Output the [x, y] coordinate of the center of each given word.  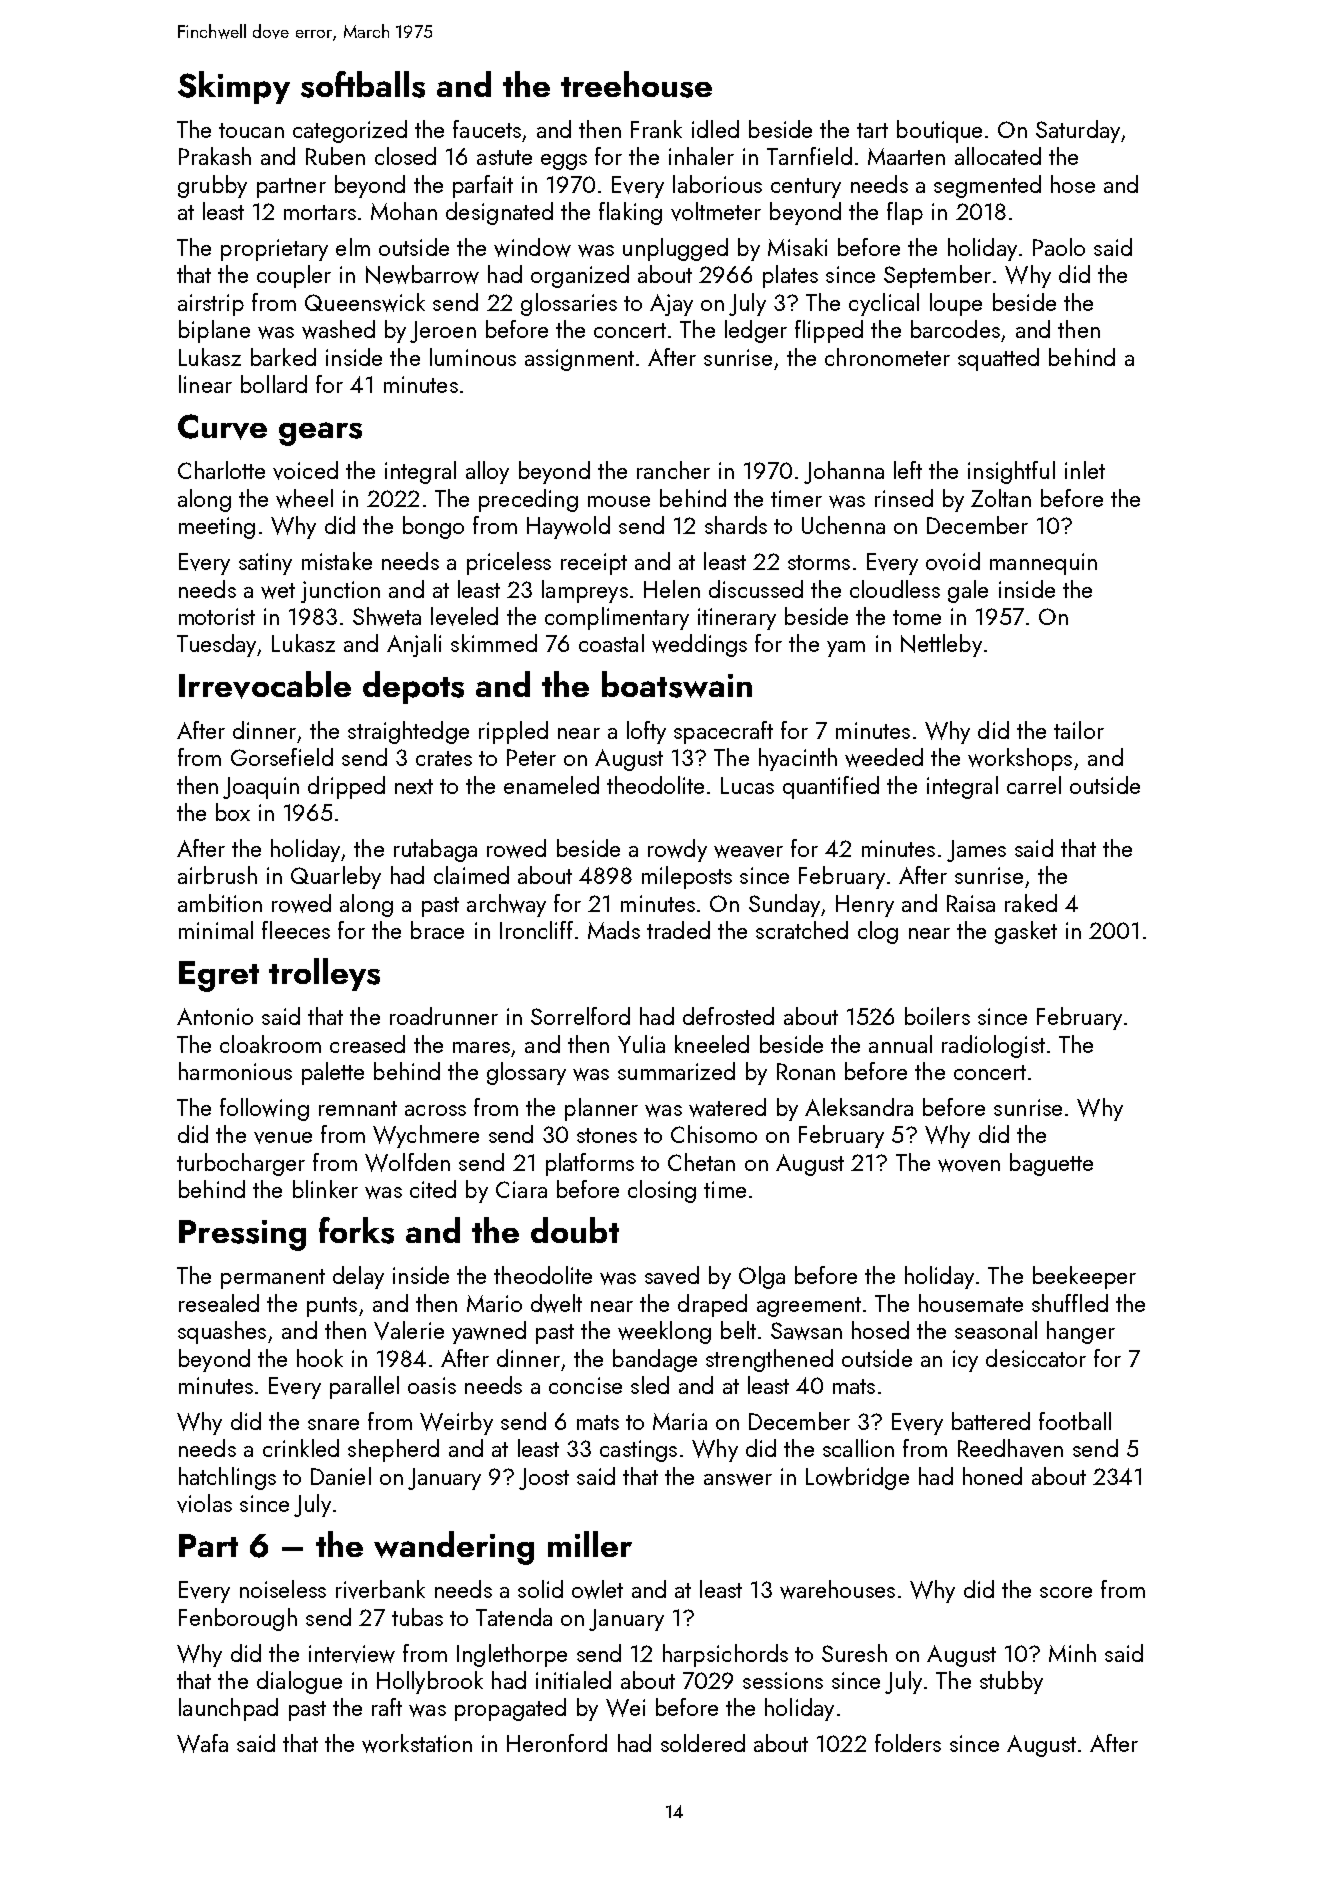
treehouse [636, 84]
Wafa [202, 1743]
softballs [363, 84]
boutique [939, 131]
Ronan [806, 1071]
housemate [971, 1303]
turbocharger [241, 1164]
